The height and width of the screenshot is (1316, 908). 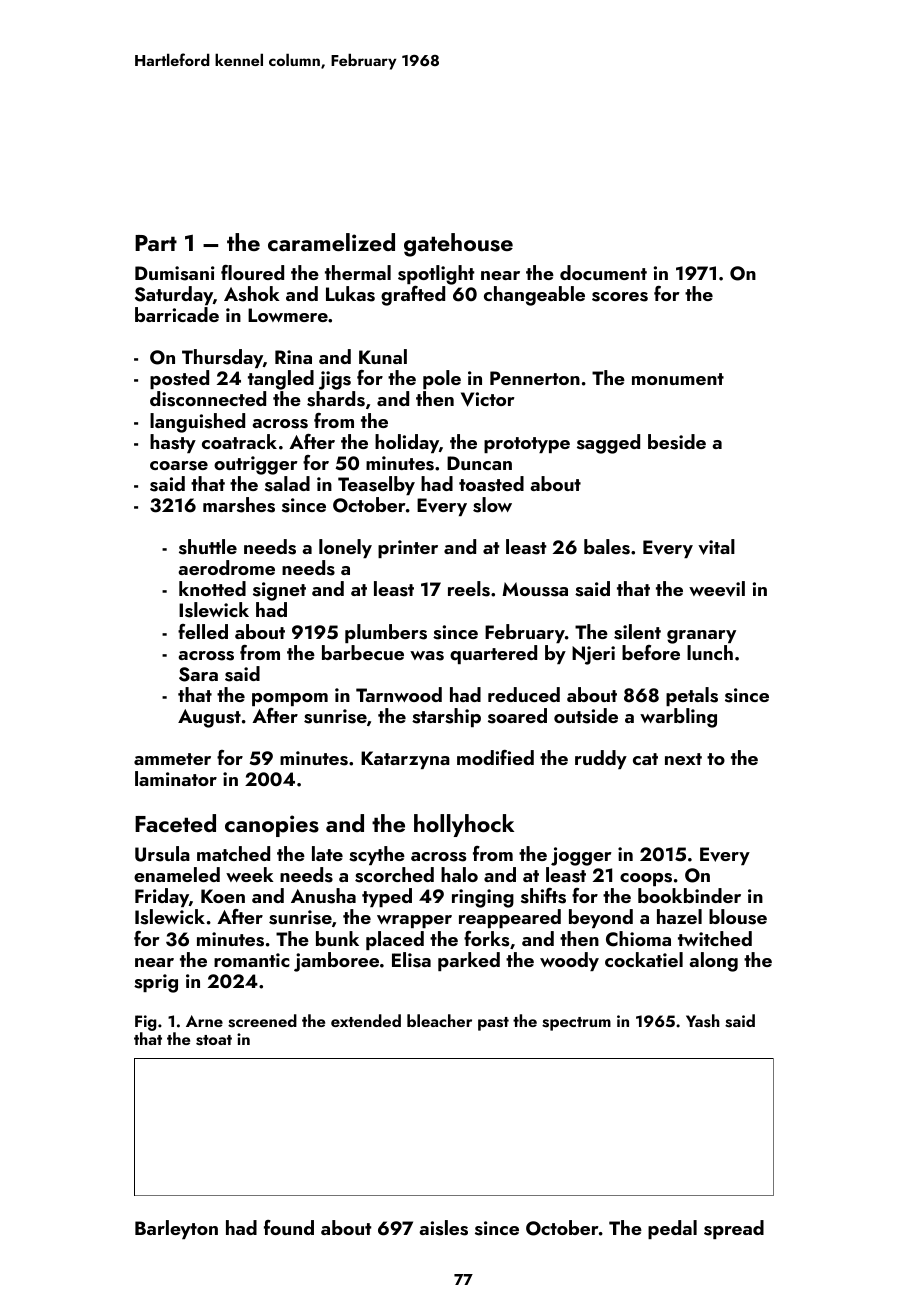 What do you see at coordinates (176, 1229) in the screenshot?
I see `Barleyton` at bounding box center [176, 1229].
